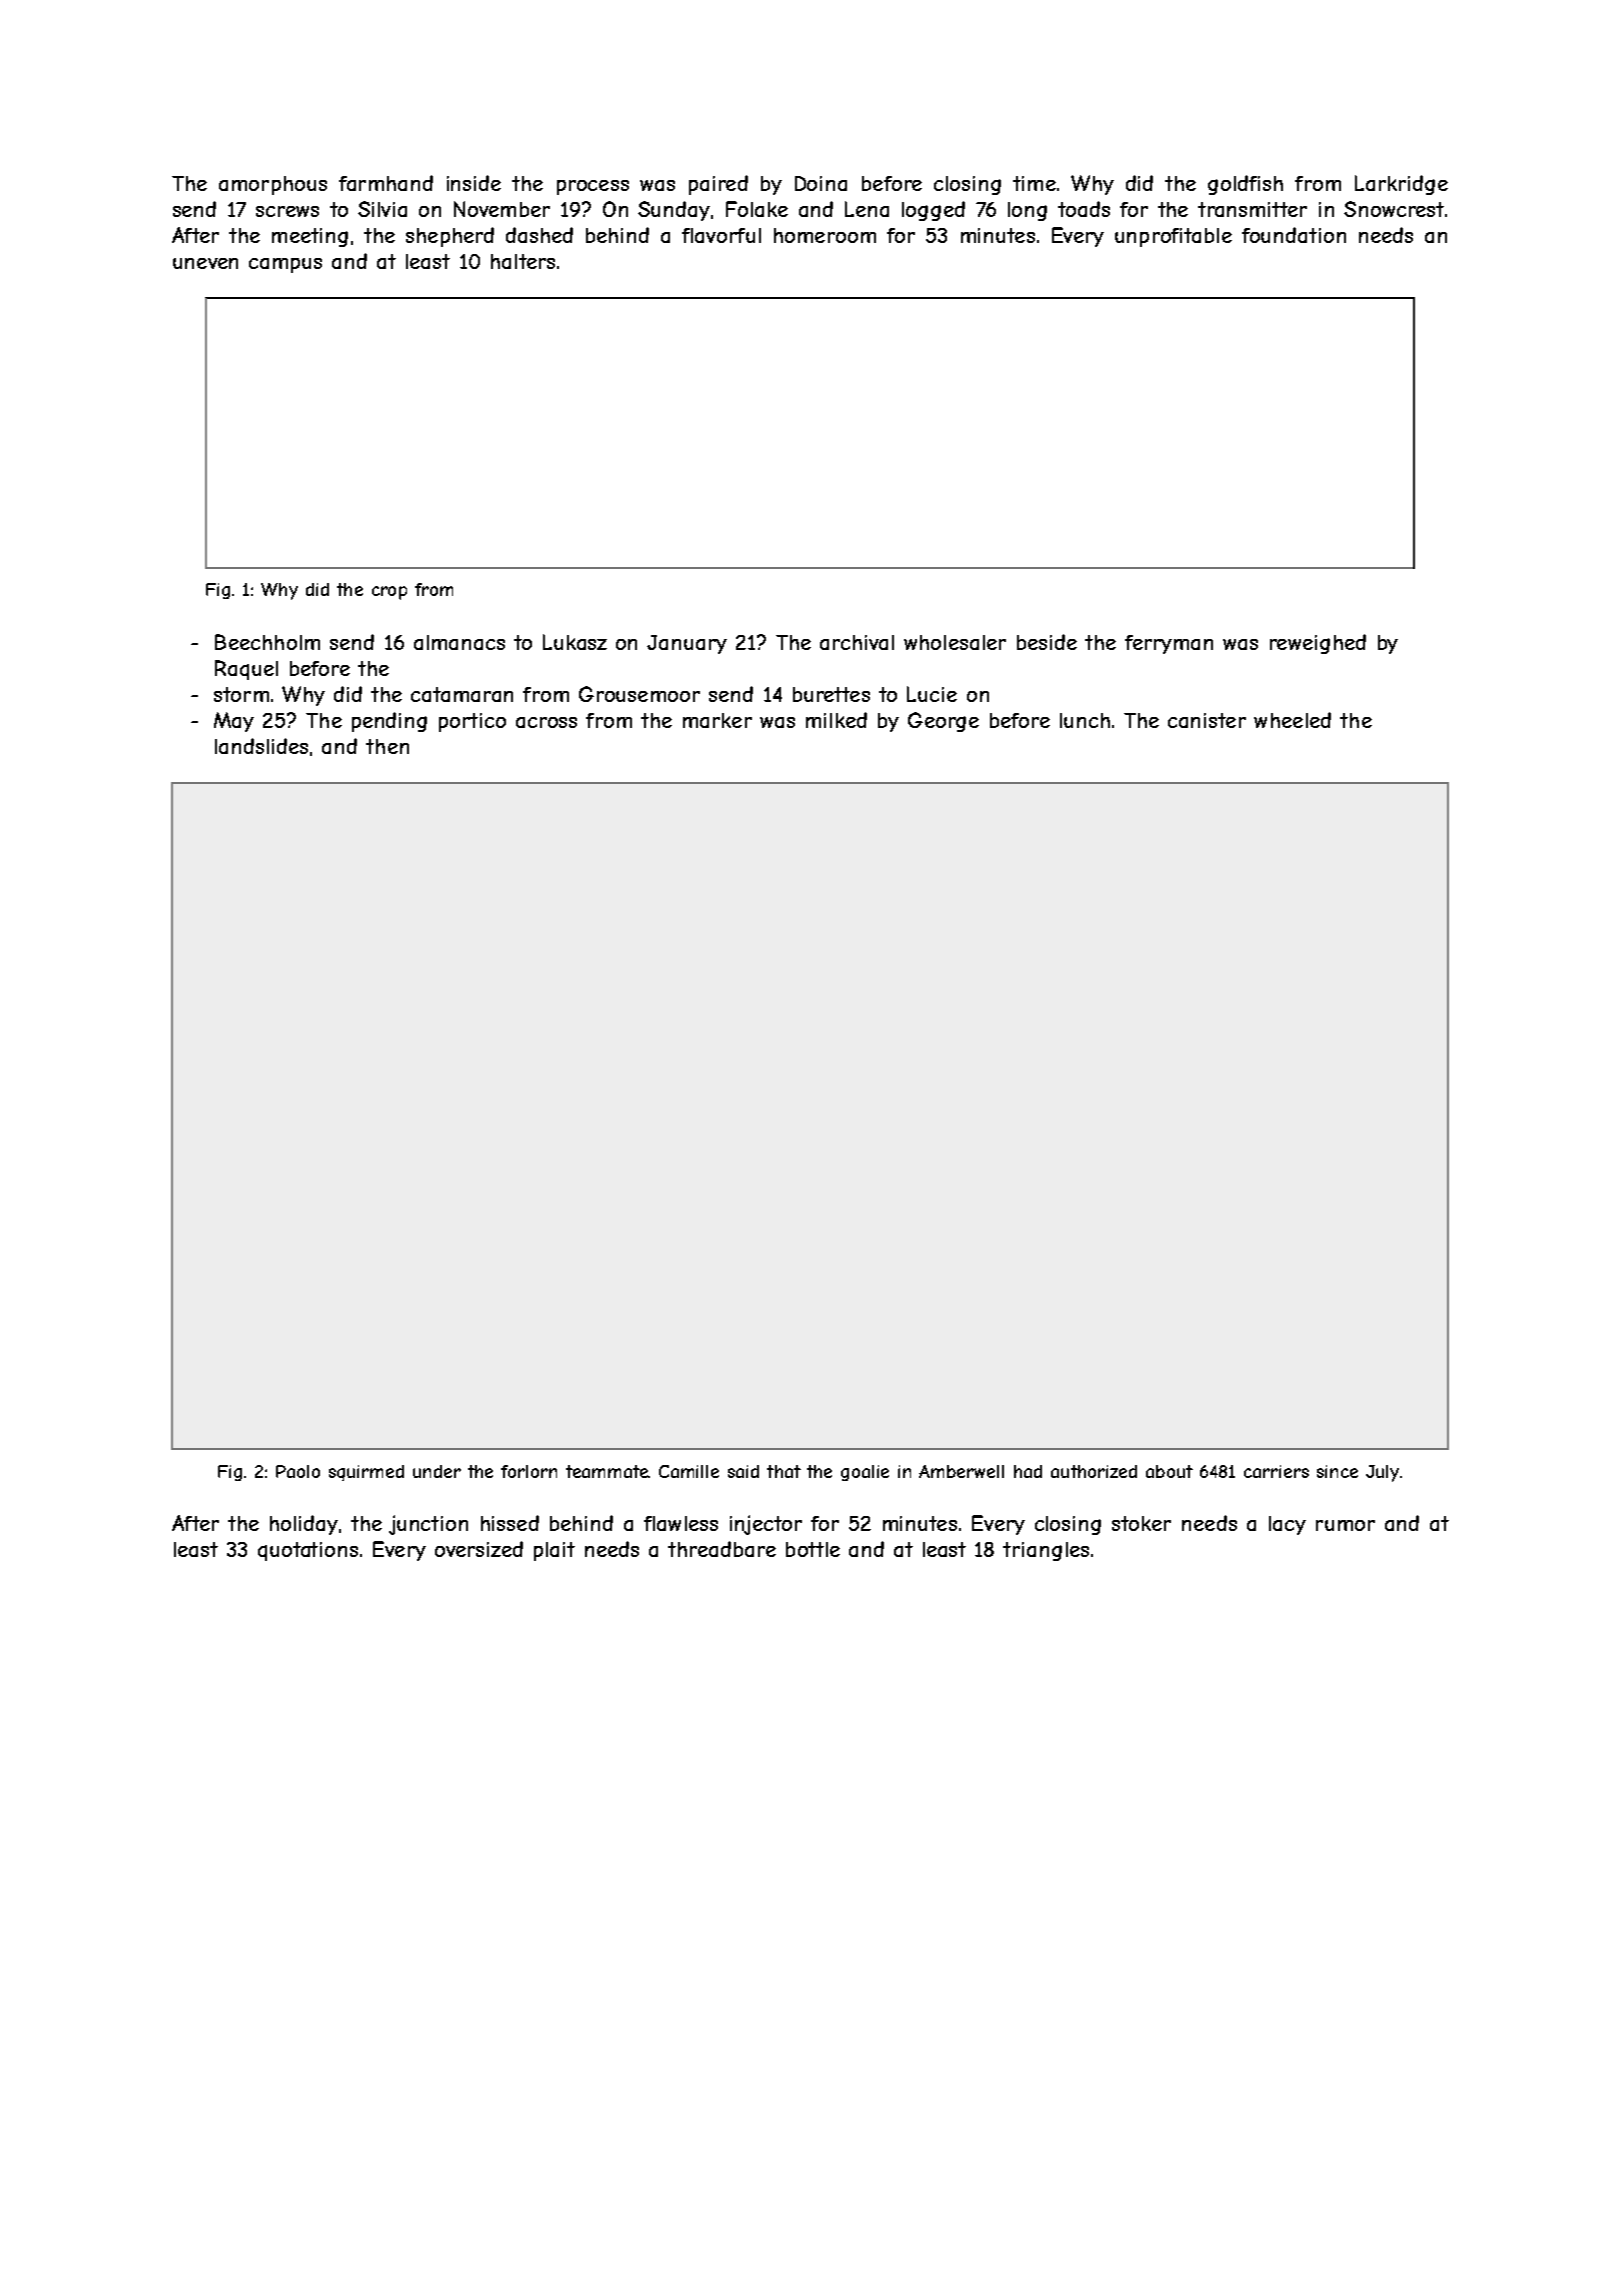 The height and width of the image is (2292, 1620). Describe the element at coordinates (717, 720) in the image. I see `marker` at that location.
